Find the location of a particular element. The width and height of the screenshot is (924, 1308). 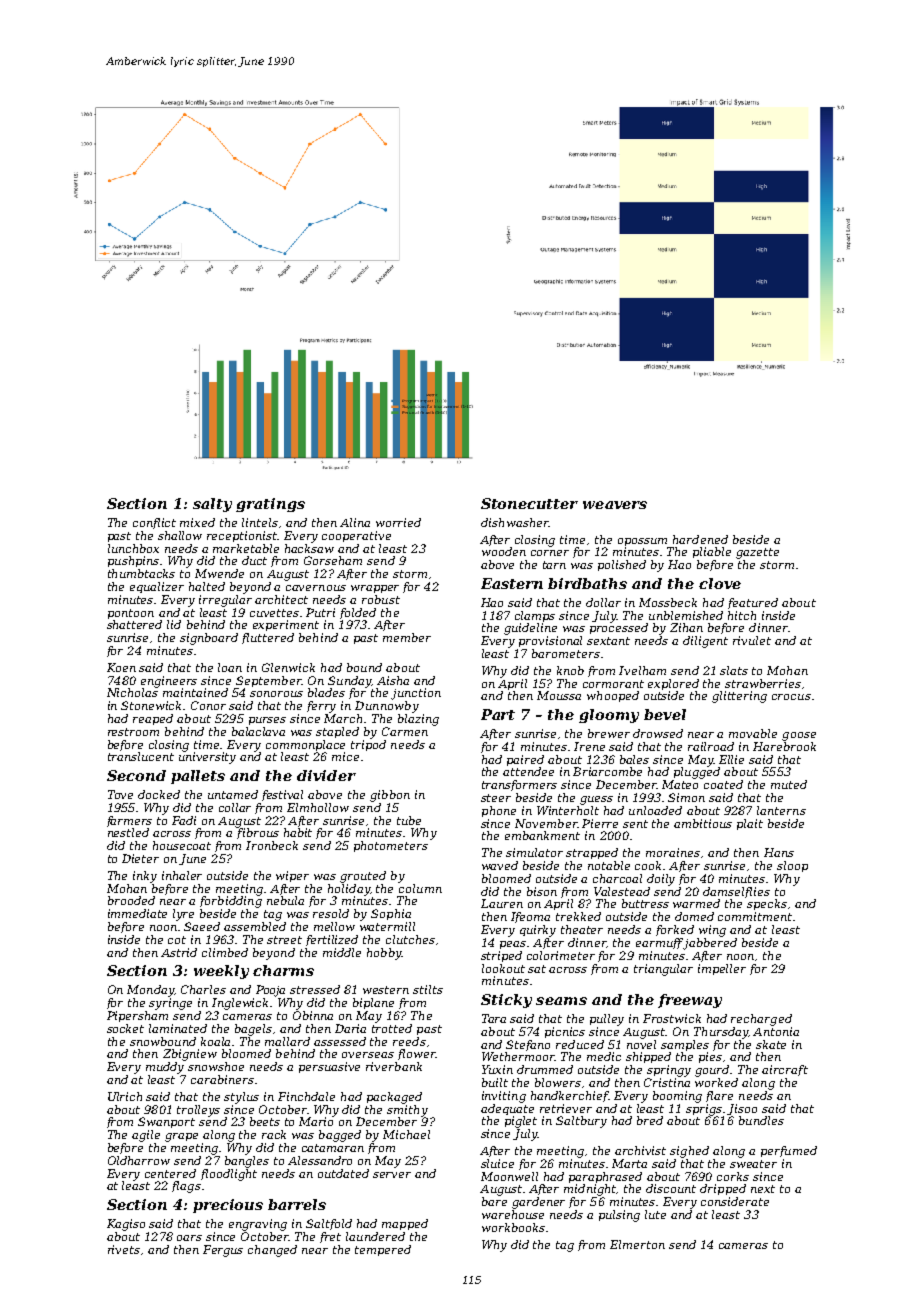

barrels is located at coordinates (297, 1204).
